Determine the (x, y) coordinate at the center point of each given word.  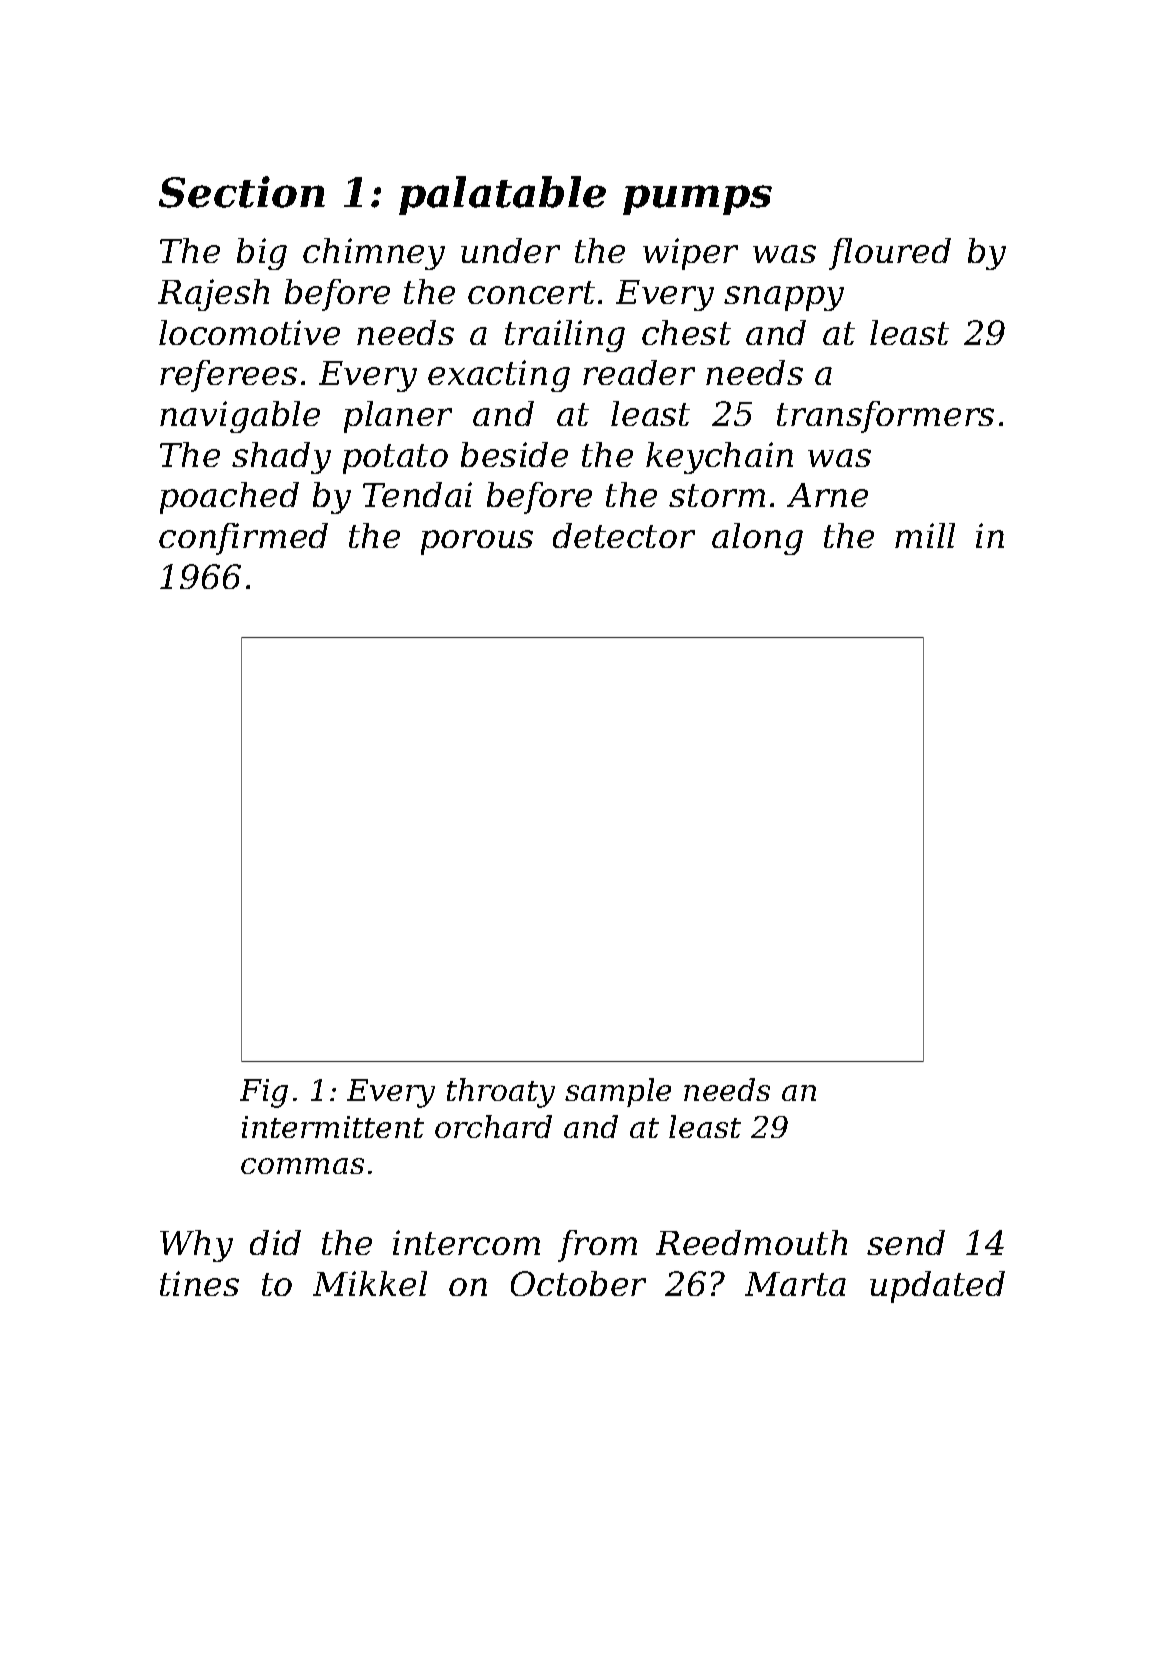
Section (242, 192)
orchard (493, 1126)
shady (281, 458)
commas (302, 1166)
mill (925, 535)
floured (890, 254)
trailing (565, 336)
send (906, 1242)
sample (618, 1092)
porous (477, 542)
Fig (264, 1093)
